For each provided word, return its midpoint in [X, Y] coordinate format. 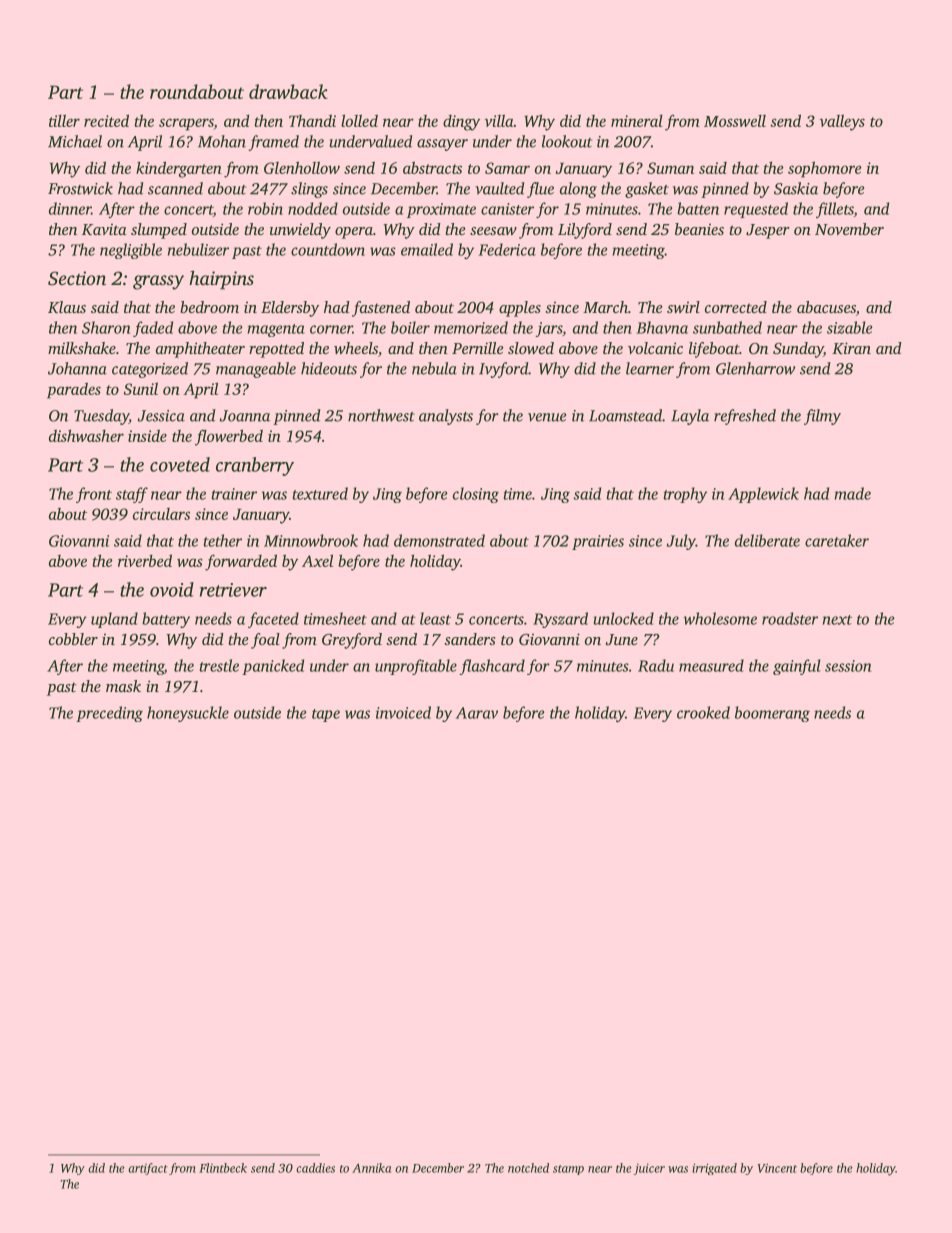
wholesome [720, 618]
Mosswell [735, 121]
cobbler [73, 639]
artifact [148, 1169]
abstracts [432, 167]
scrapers [186, 124]
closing [476, 495]
